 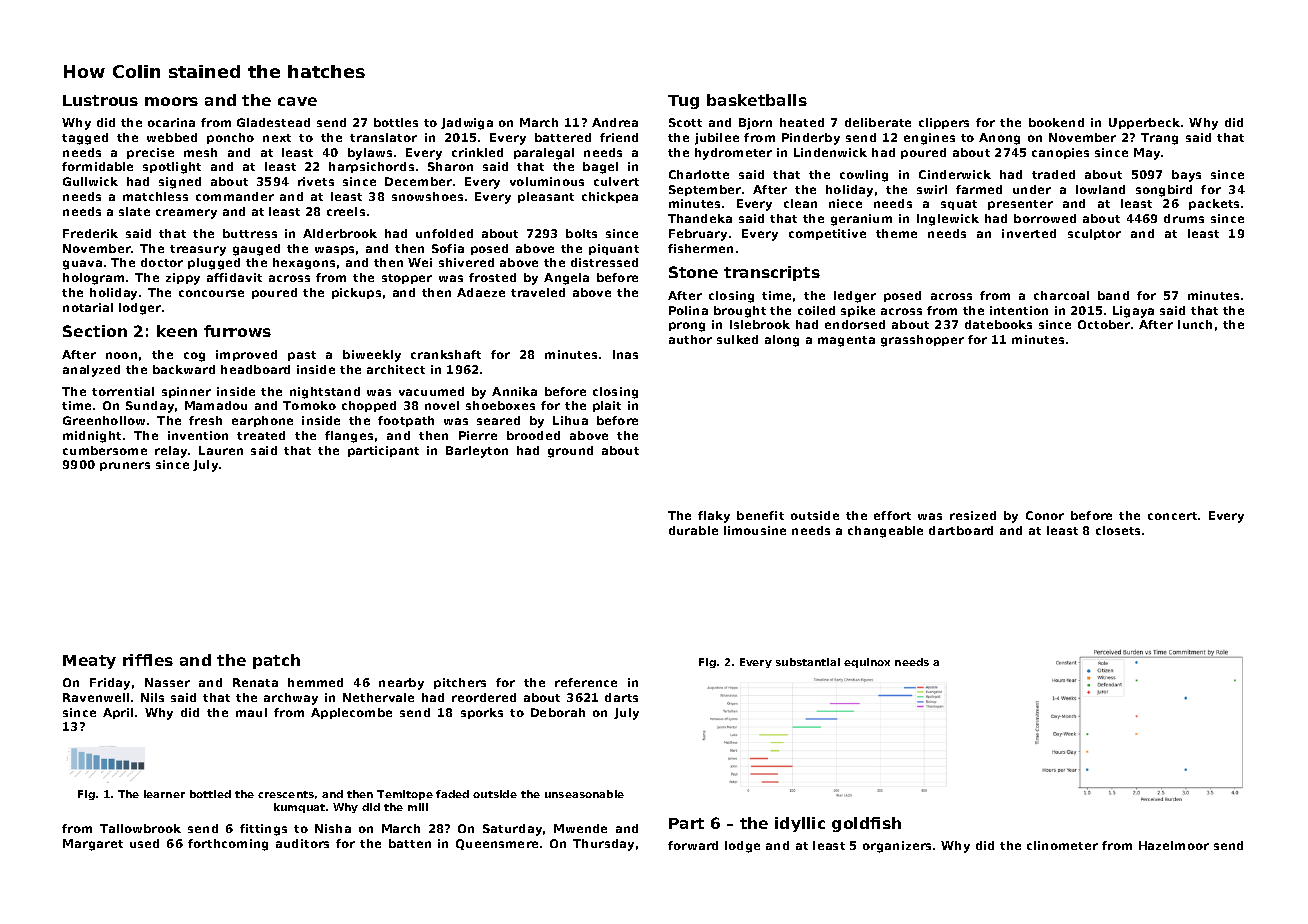 What do you see at coordinates (276, 661) in the screenshot?
I see `patch` at bounding box center [276, 661].
